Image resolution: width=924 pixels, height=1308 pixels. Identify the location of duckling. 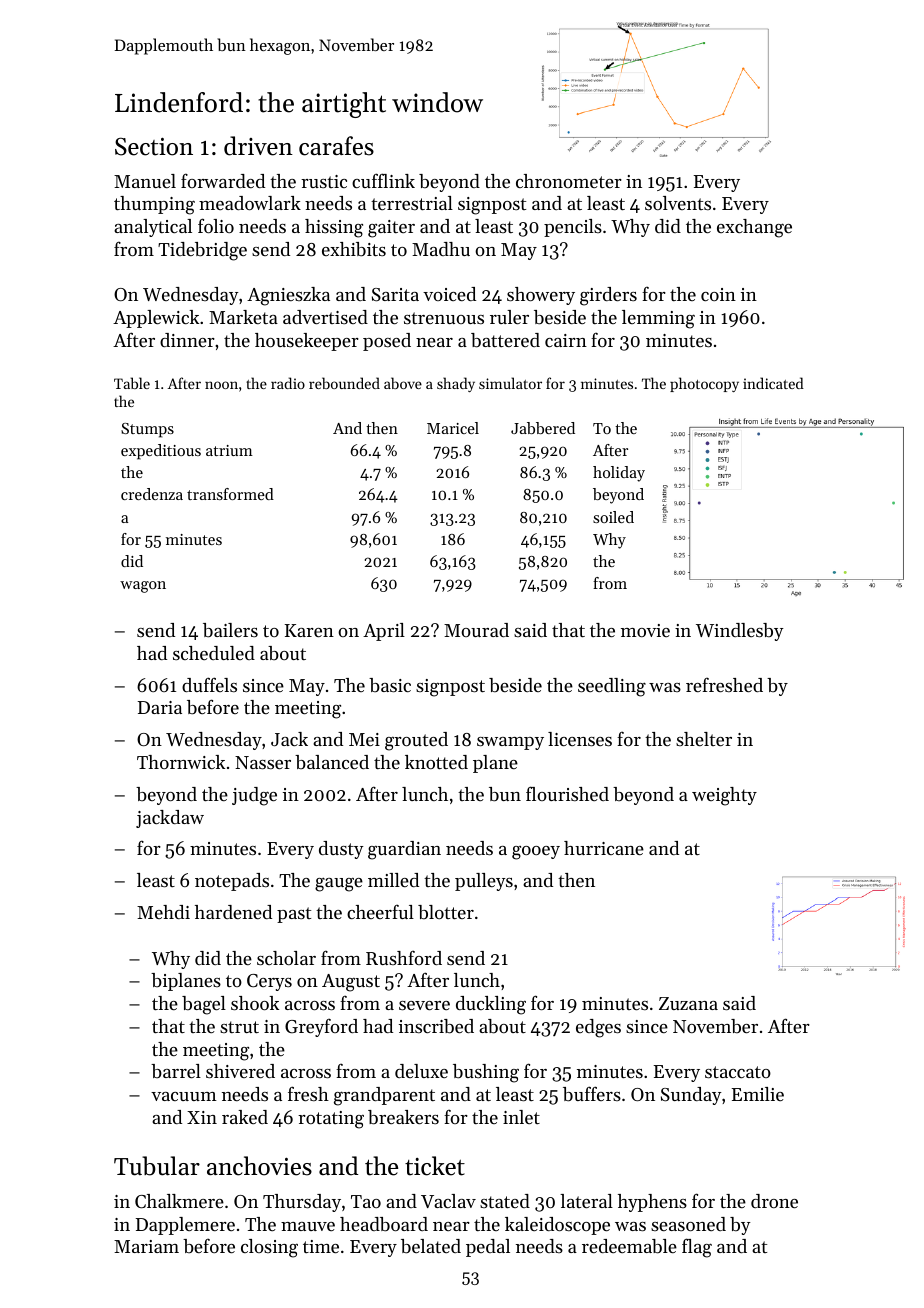
(491, 1005).
